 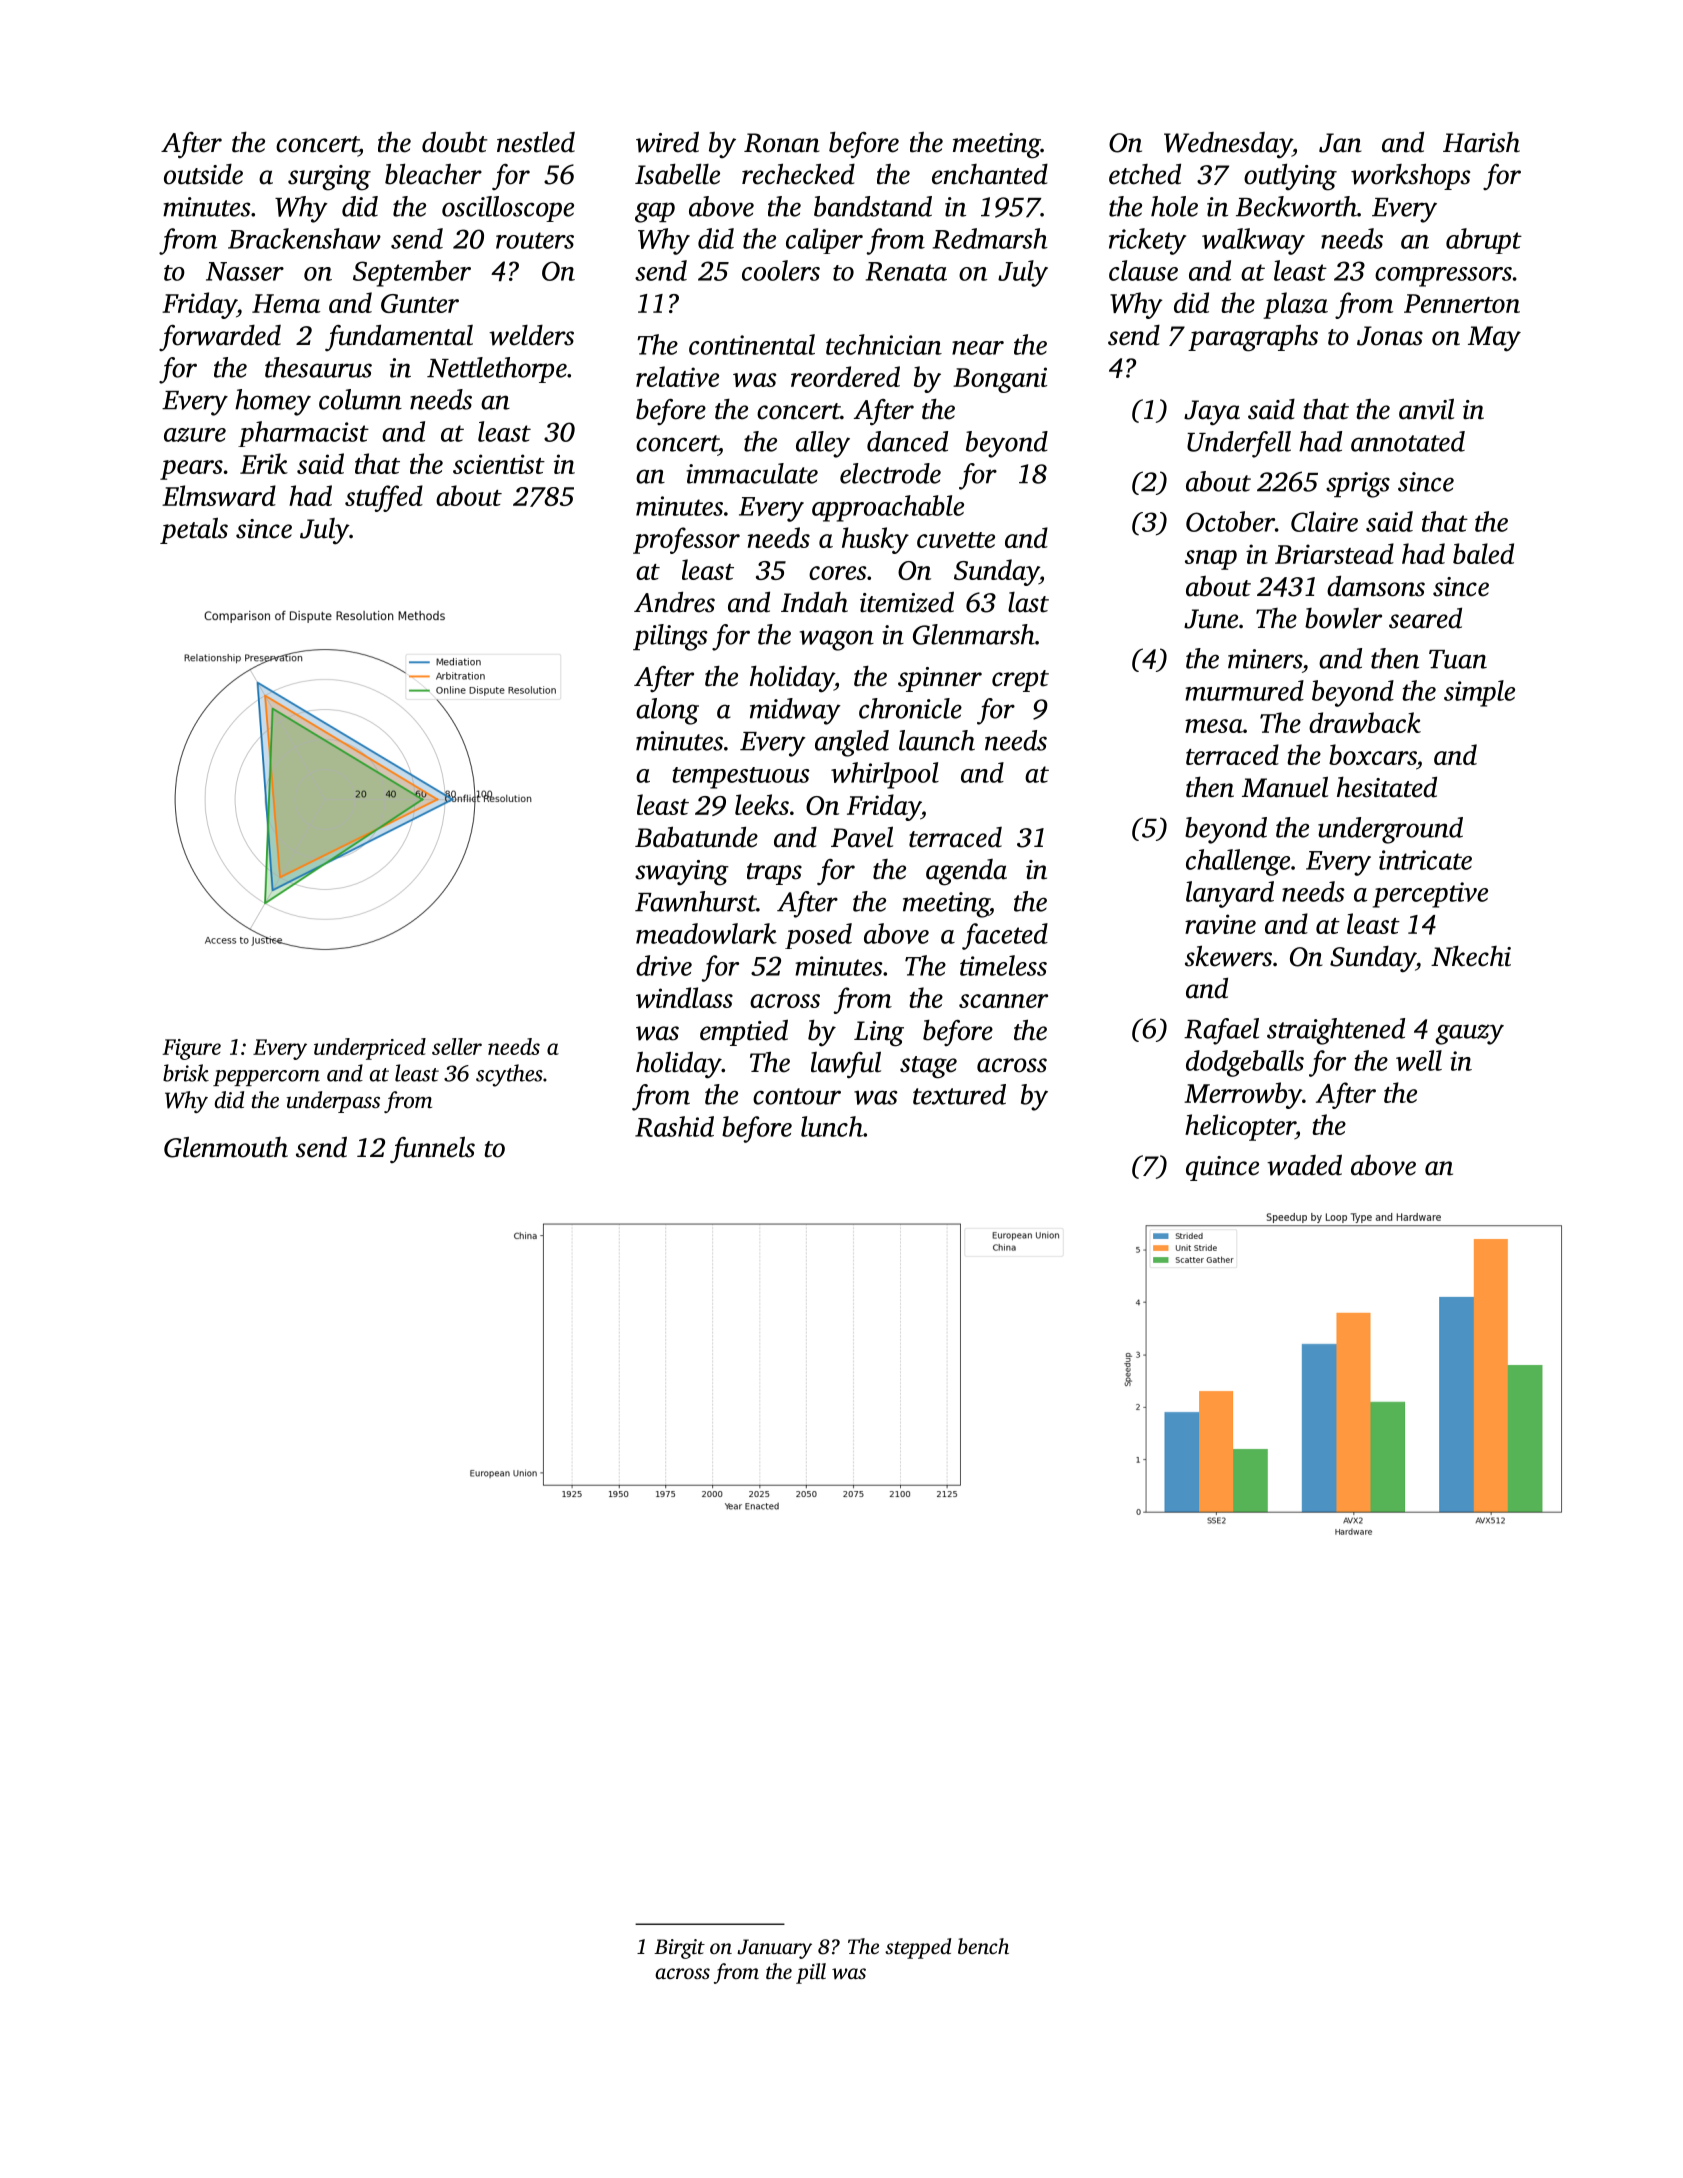 I want to click on funnels, so click(x=432, y=1149).
